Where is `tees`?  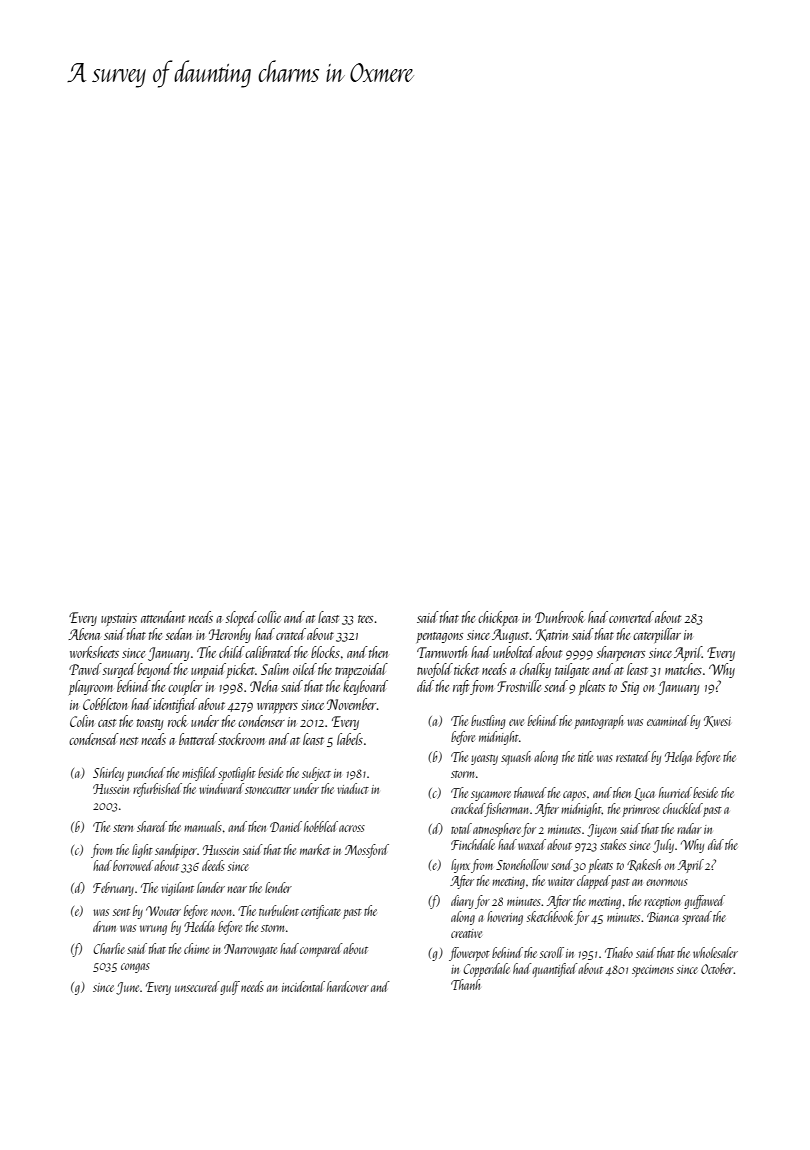
tees is located at coordinates (365, 619).
